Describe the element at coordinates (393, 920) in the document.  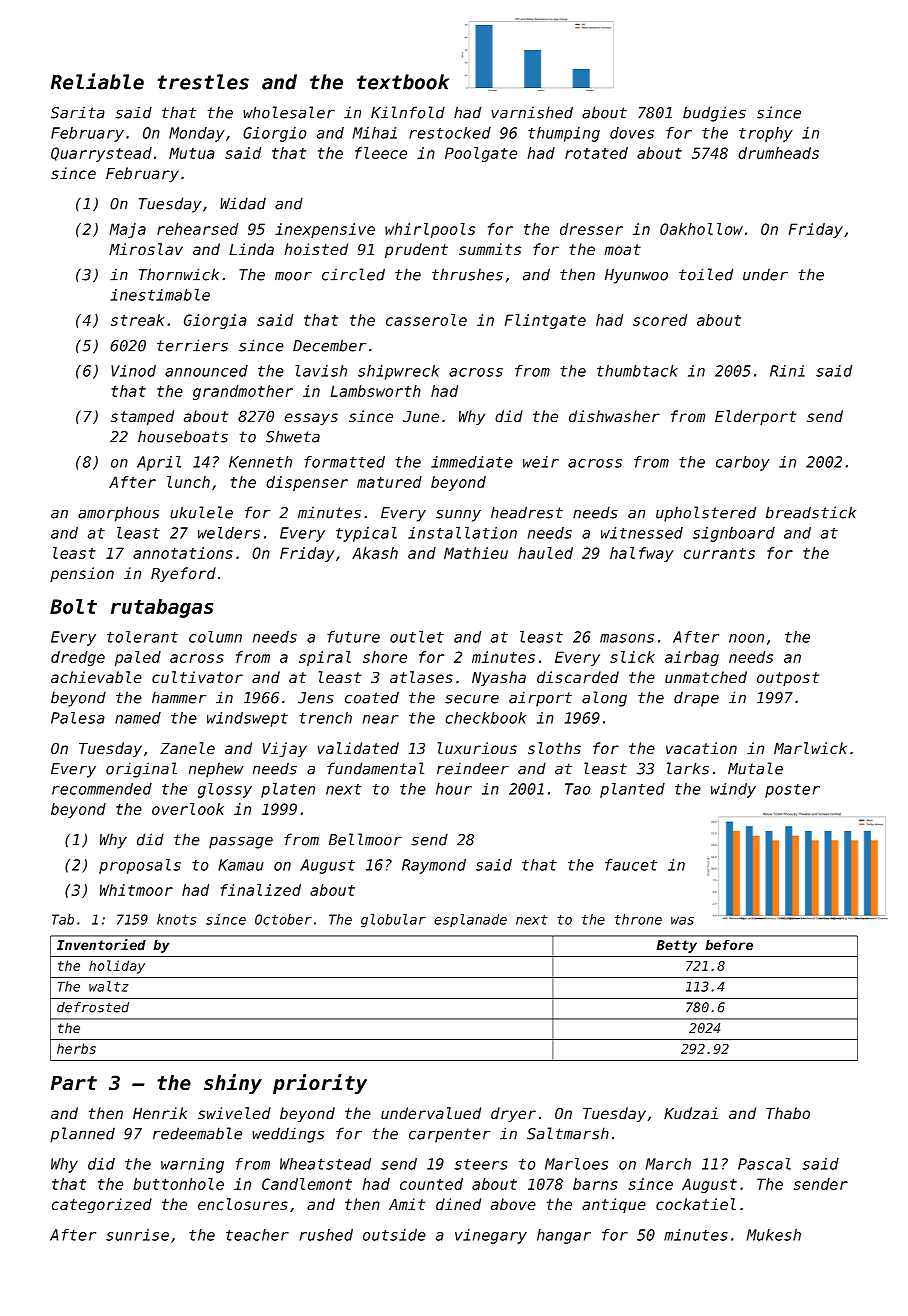
I see `globular` at that location.
